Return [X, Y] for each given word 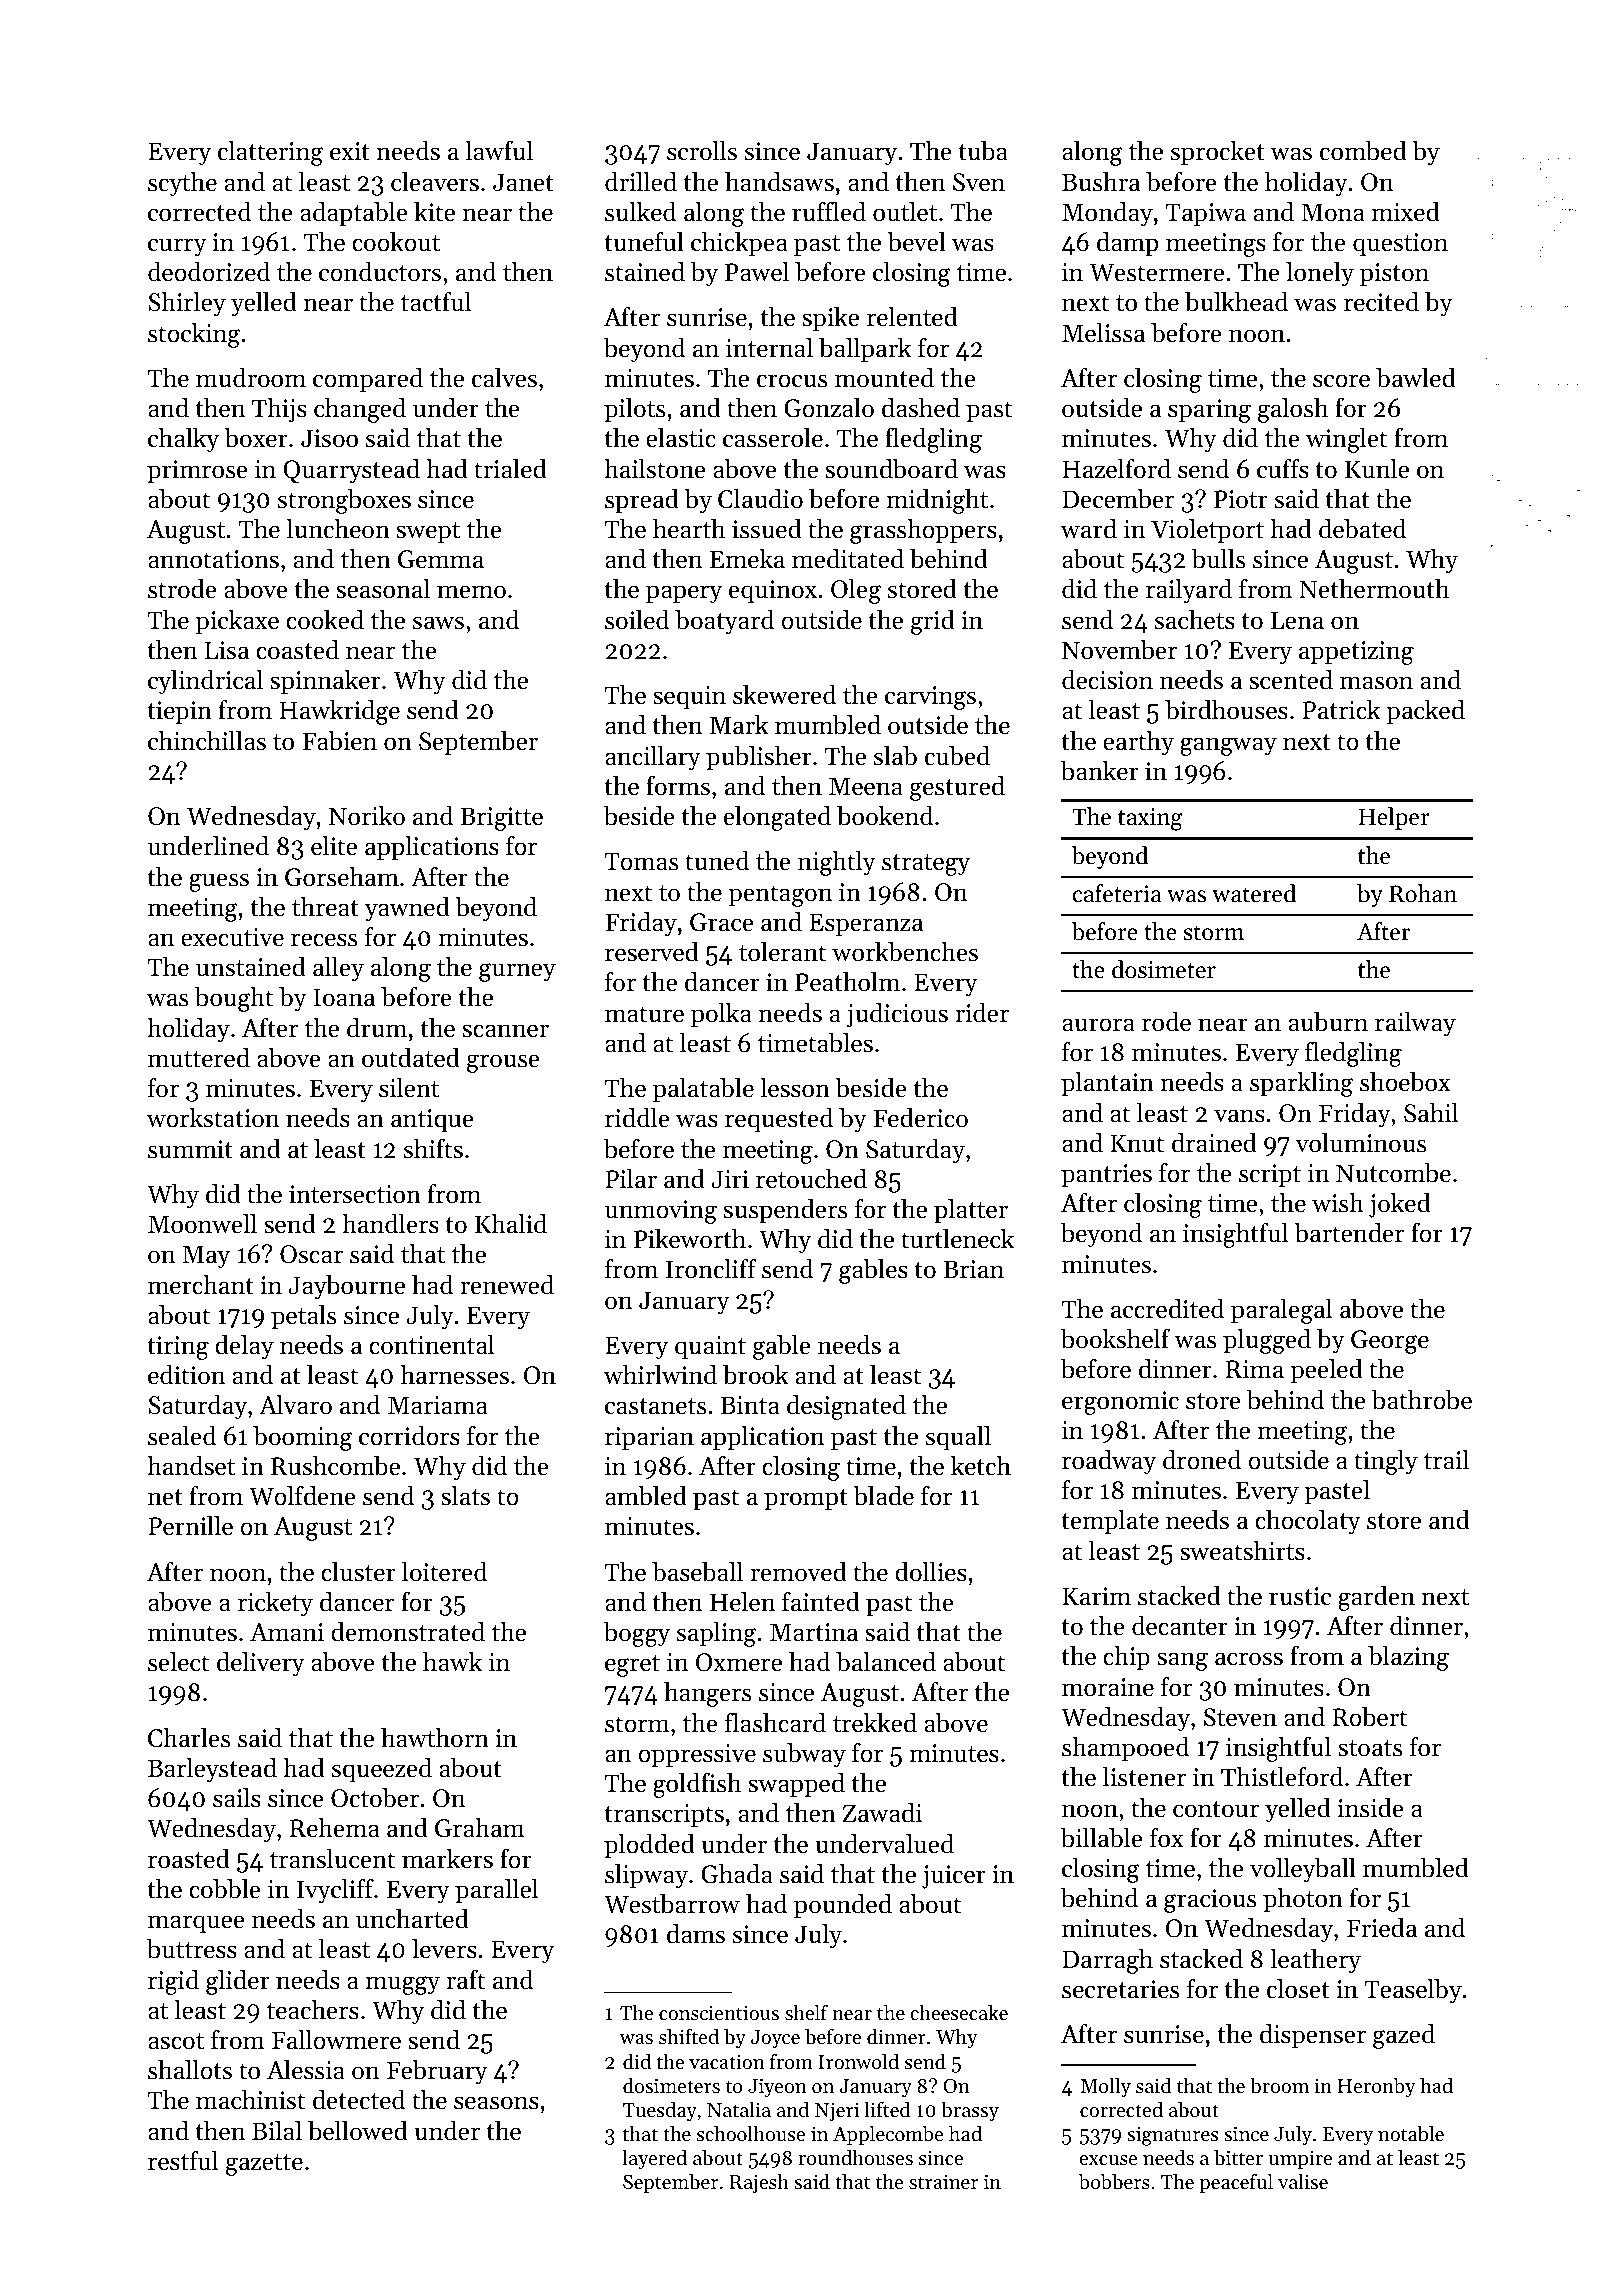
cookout [396, 242]
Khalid [511, 1224]
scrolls [702, 151]
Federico [920, 1118]
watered [1254, 893]
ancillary [653, 758]
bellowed [358, 2131]
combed [1363, 151]
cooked [325, 620]
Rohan [1423, 893]
